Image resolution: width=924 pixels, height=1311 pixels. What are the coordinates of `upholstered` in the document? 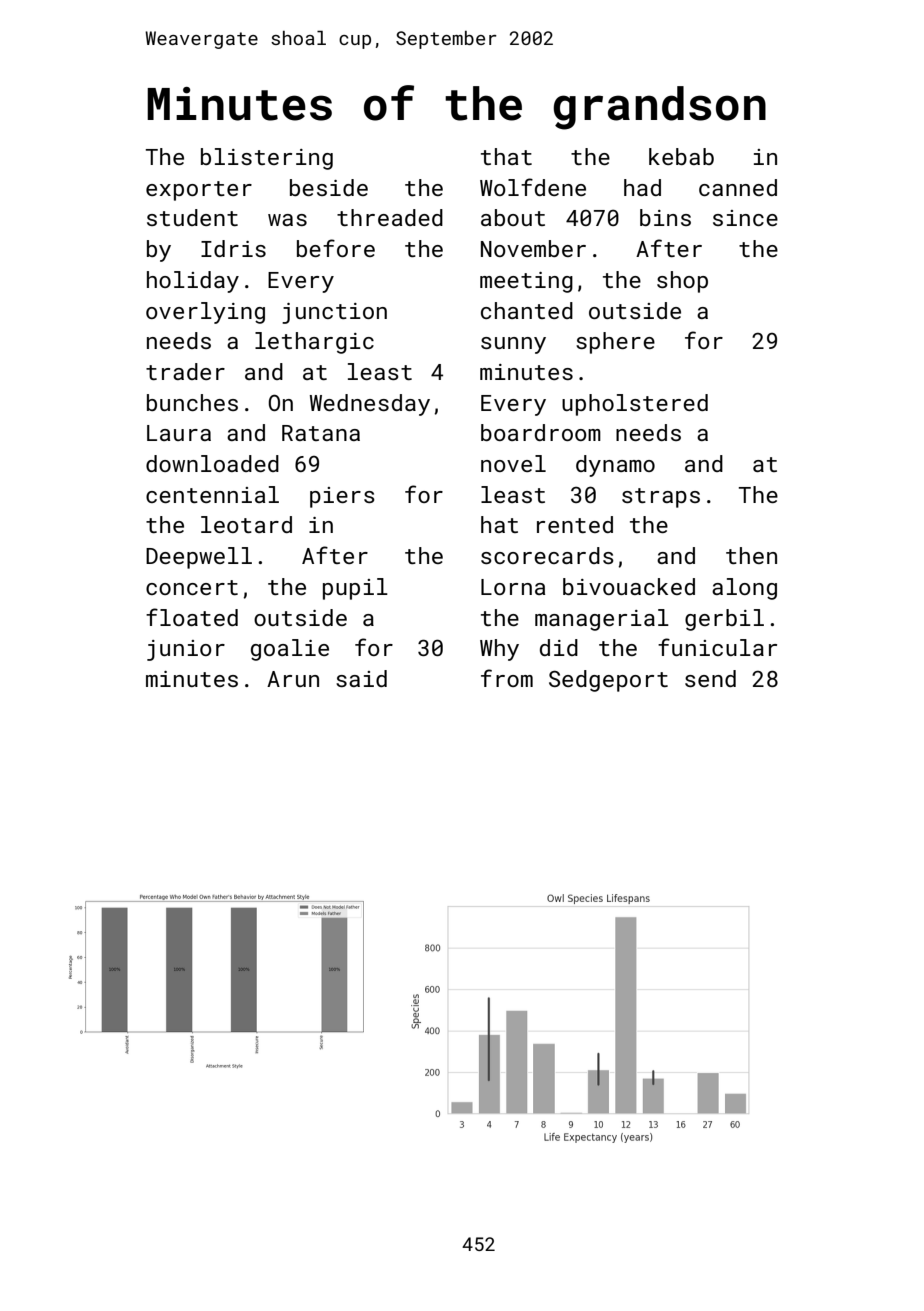 It's located at (635, 405).
